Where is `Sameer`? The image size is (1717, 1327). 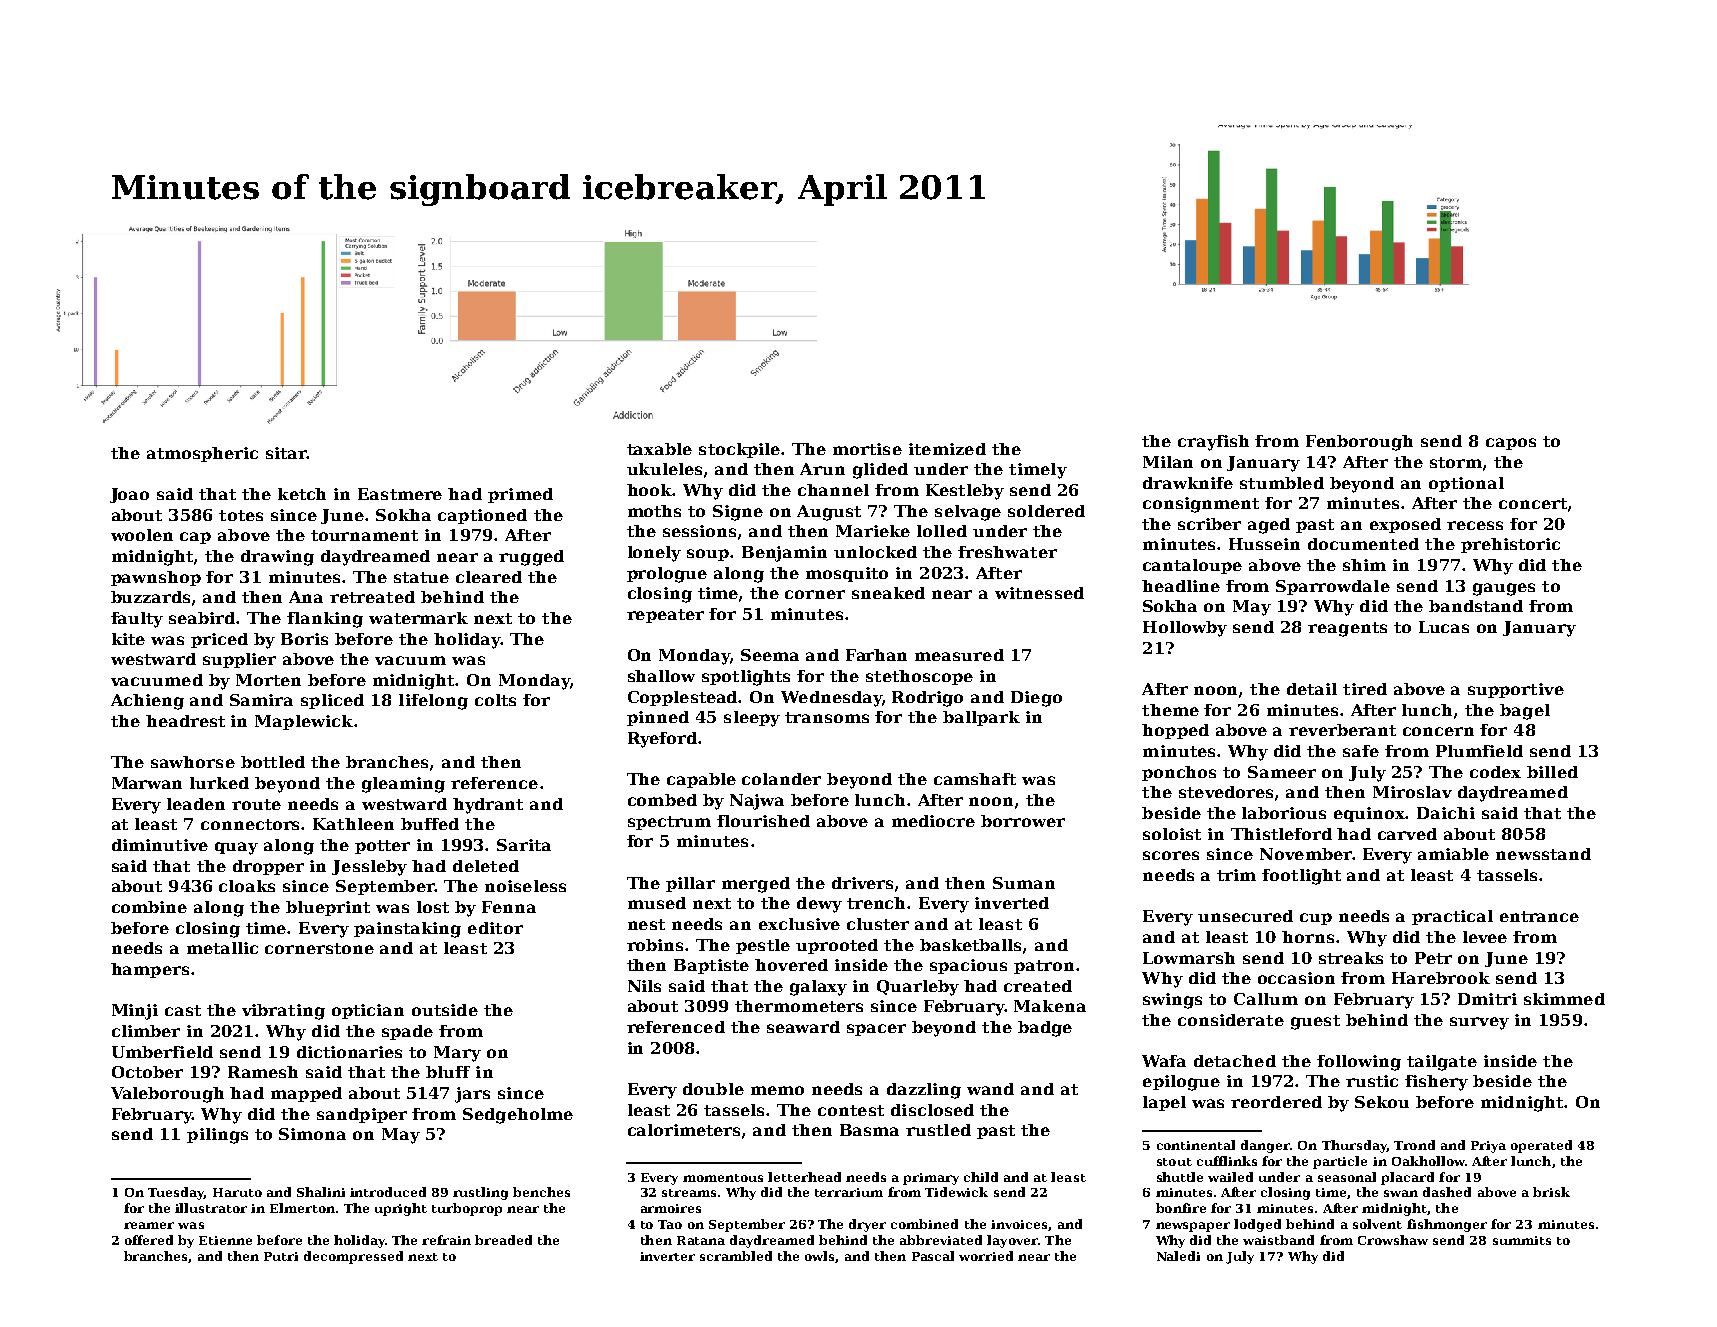 Sameer is located at coordinates (1282, 772).
